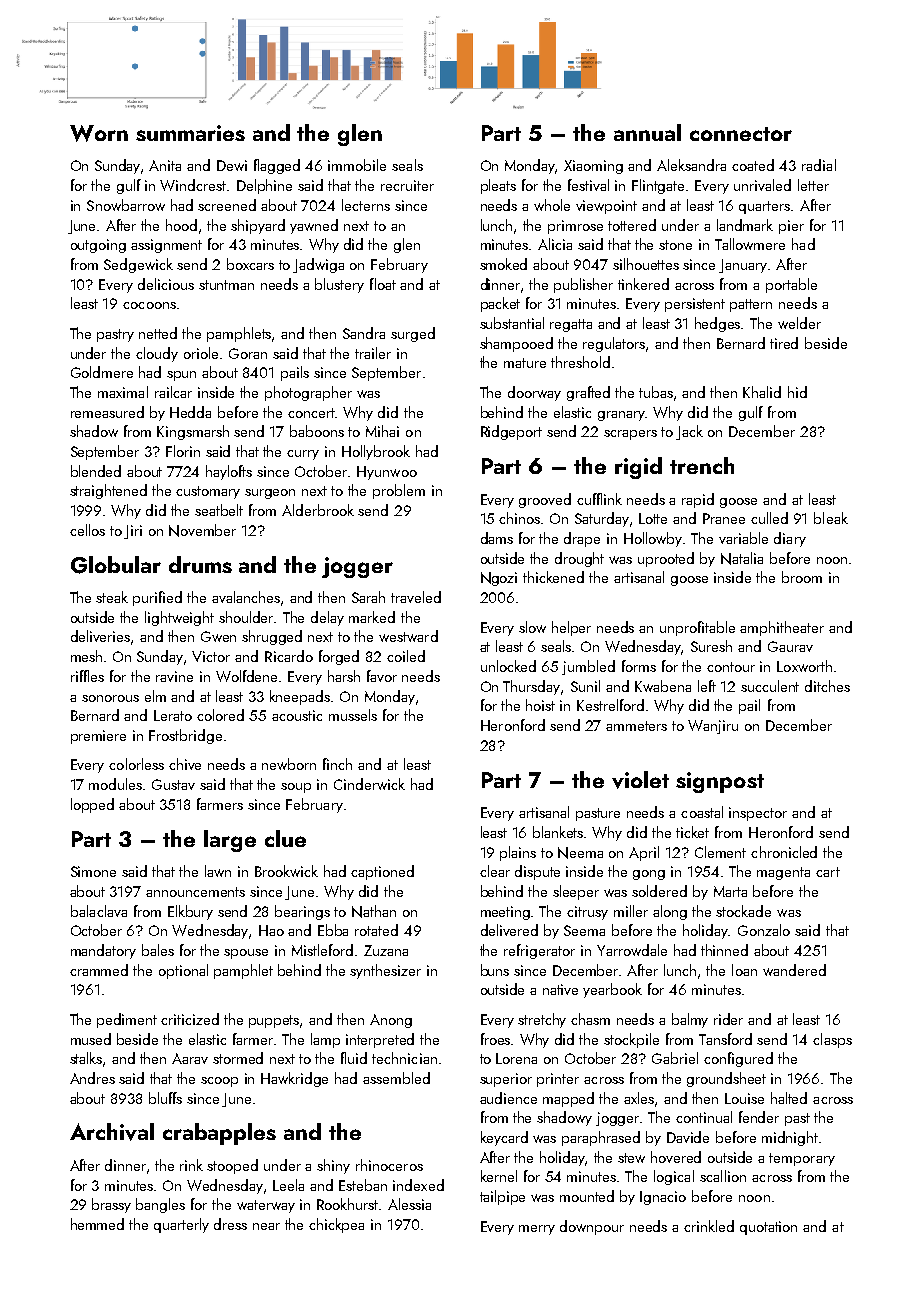  What do you see at coordinates (647, 132) in the document?
I see `annual` at bounding box center [647, 132].
